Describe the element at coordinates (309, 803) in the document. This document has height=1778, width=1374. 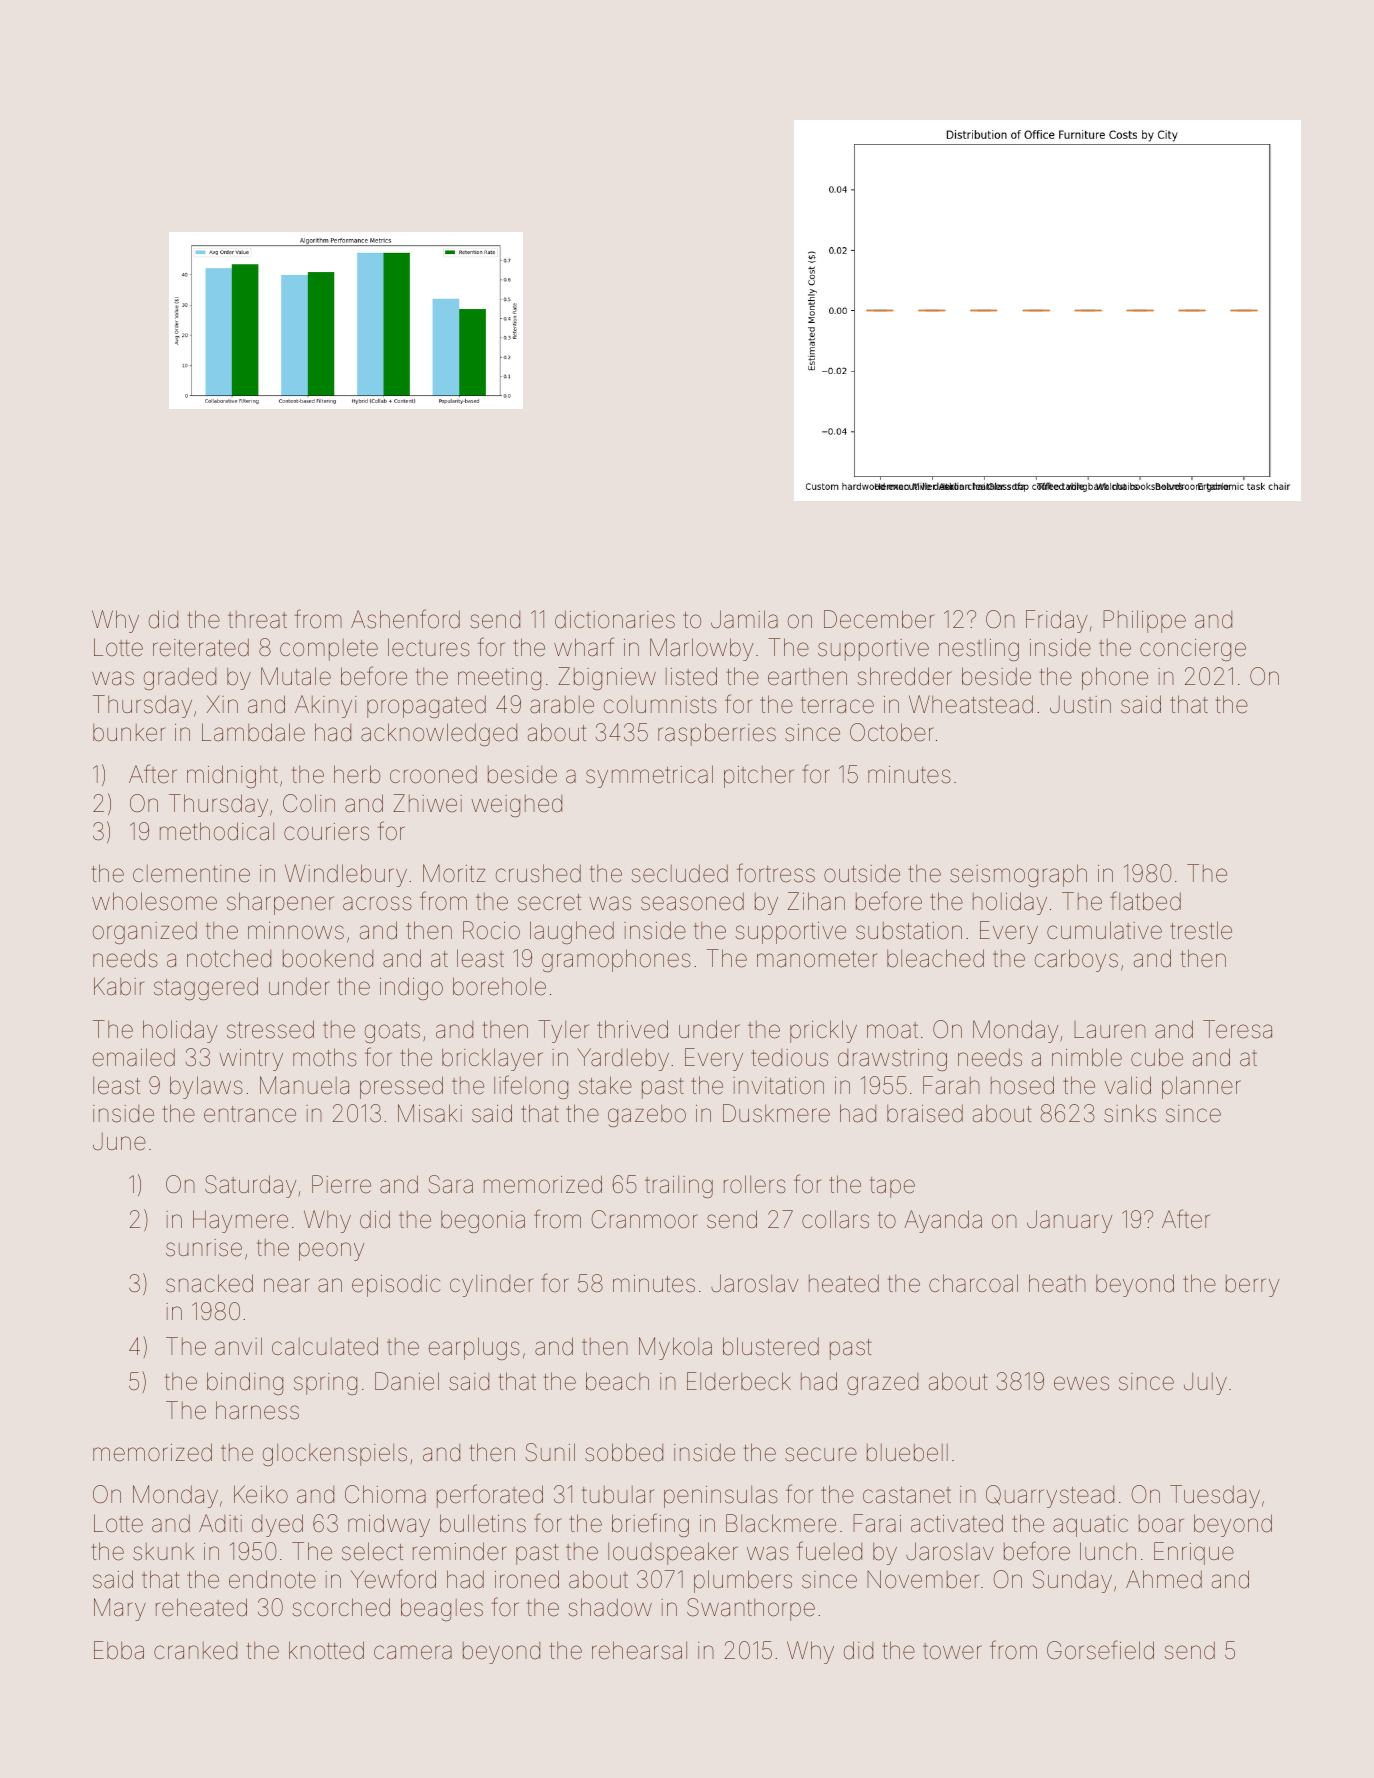
I see `Colin` at that location.
